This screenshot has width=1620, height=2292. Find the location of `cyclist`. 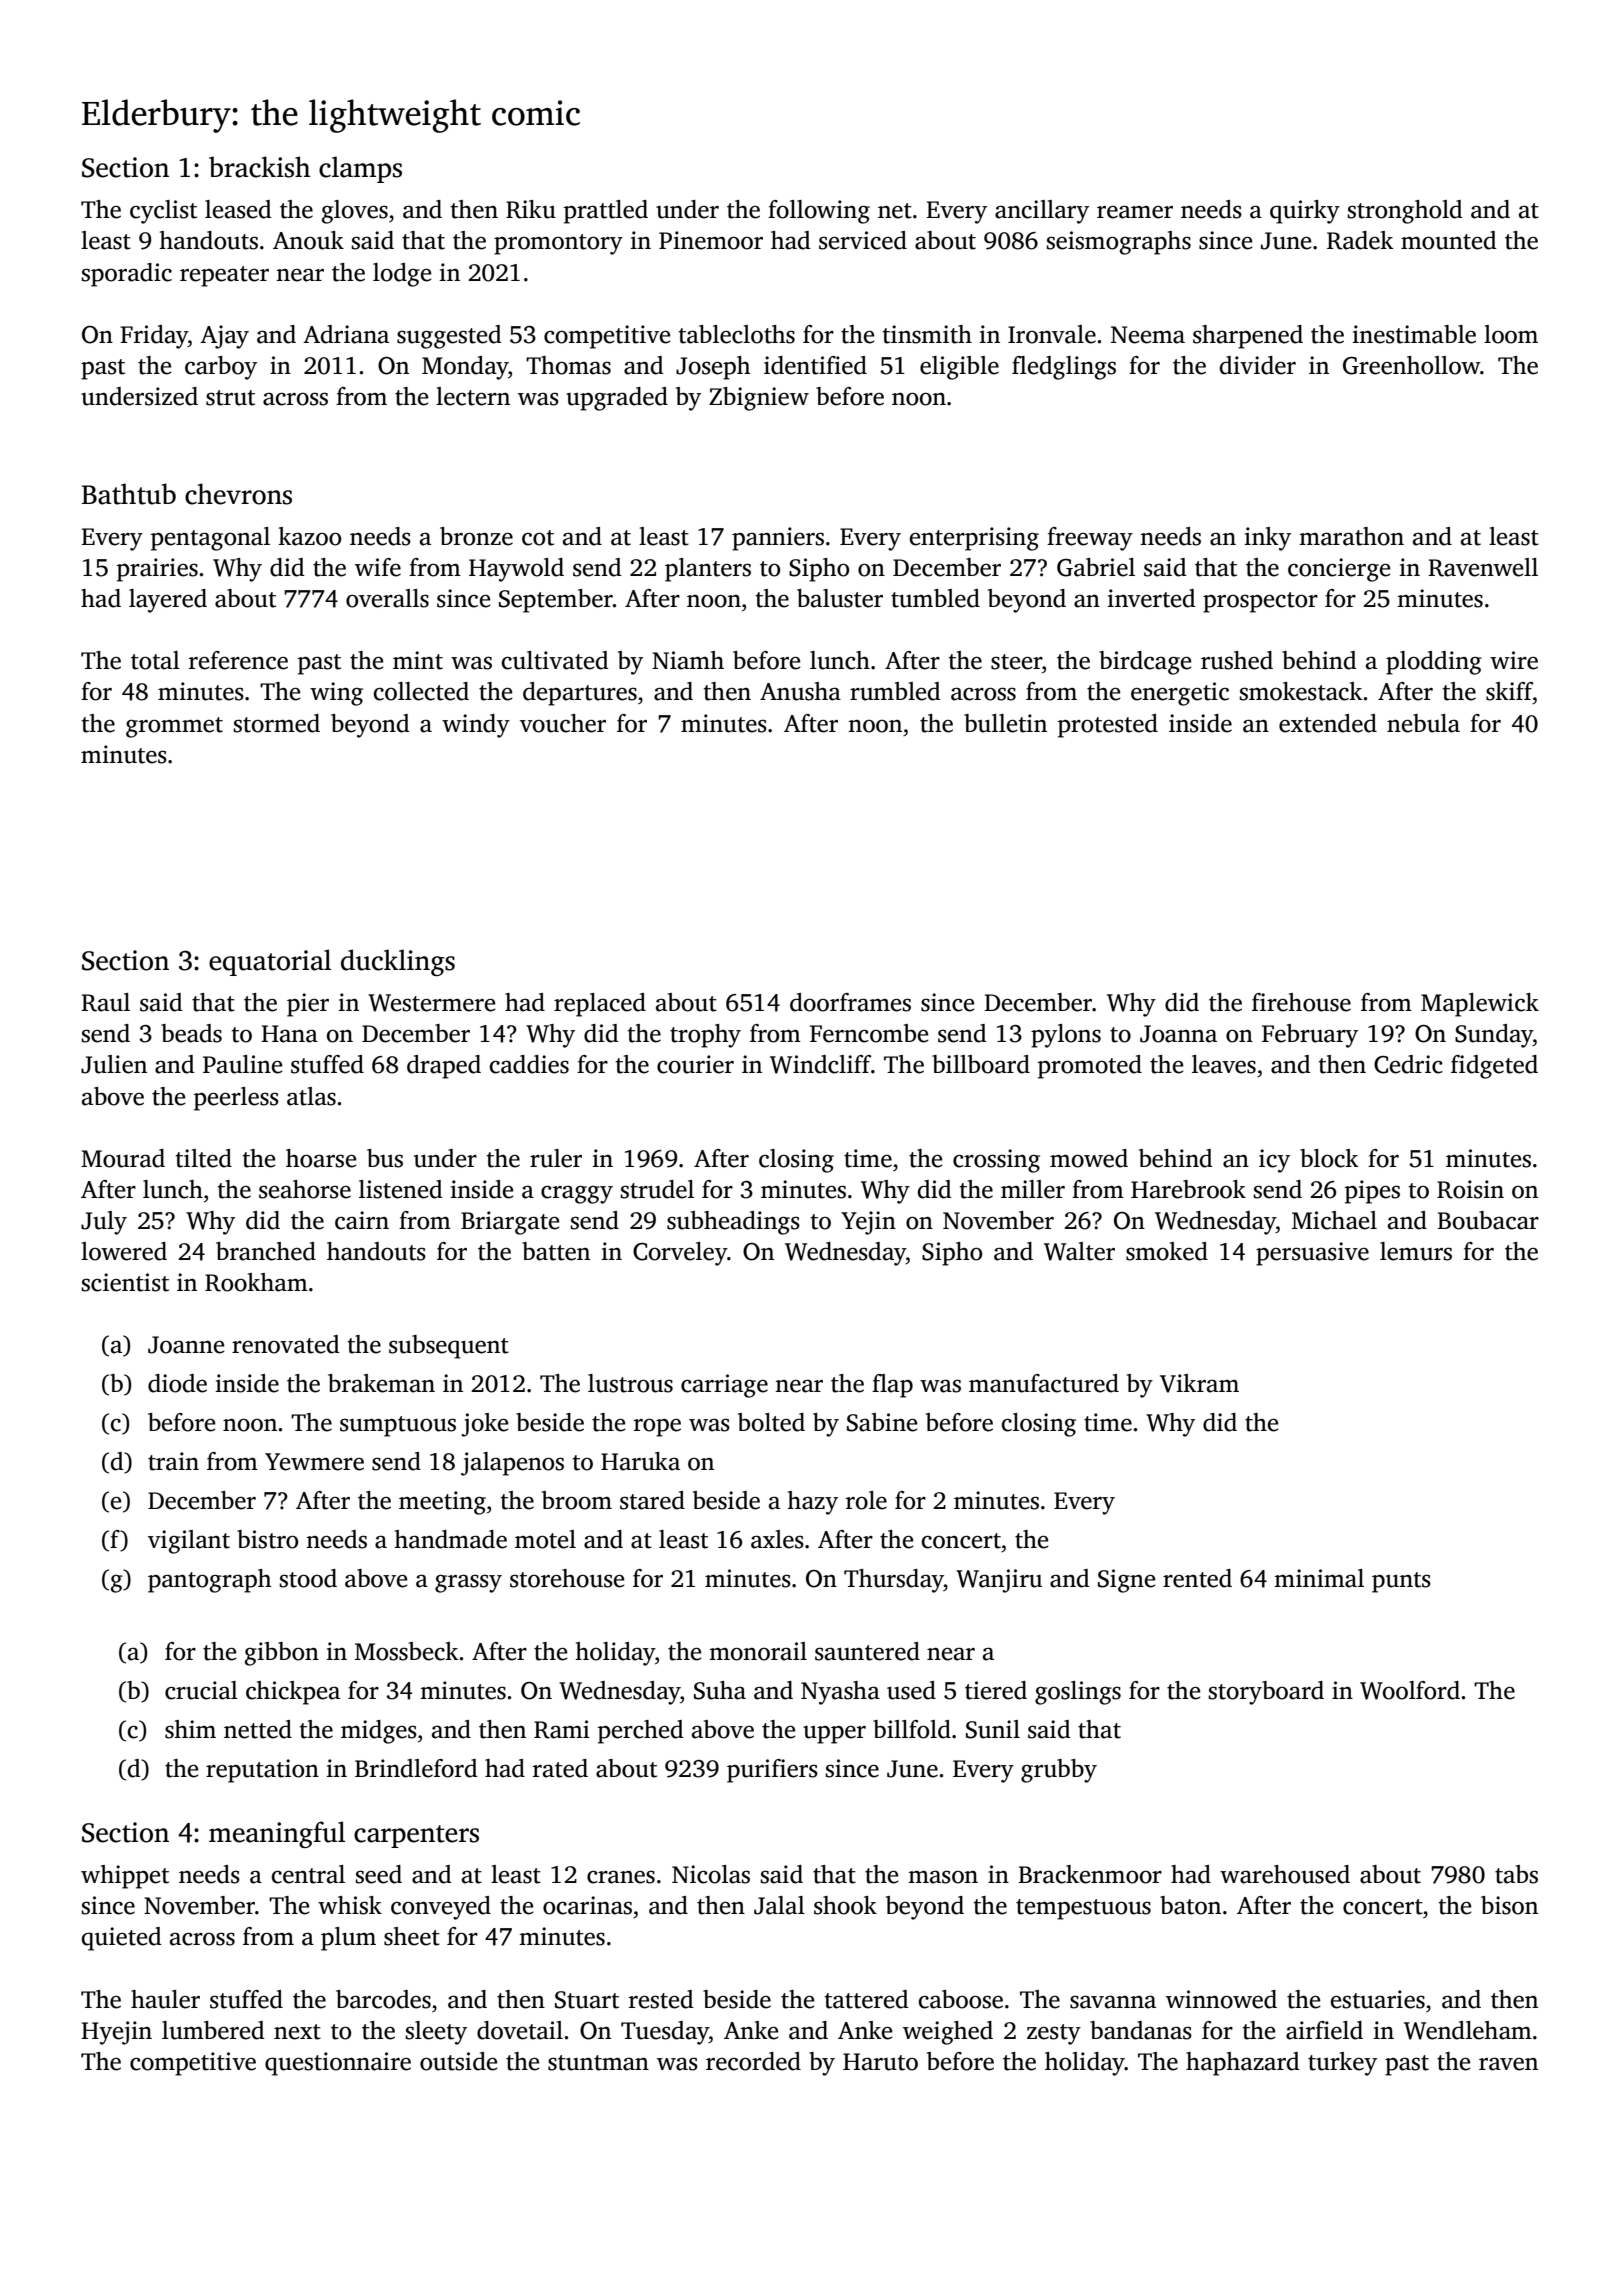

cyclist is located at coordinates (163, 212).
